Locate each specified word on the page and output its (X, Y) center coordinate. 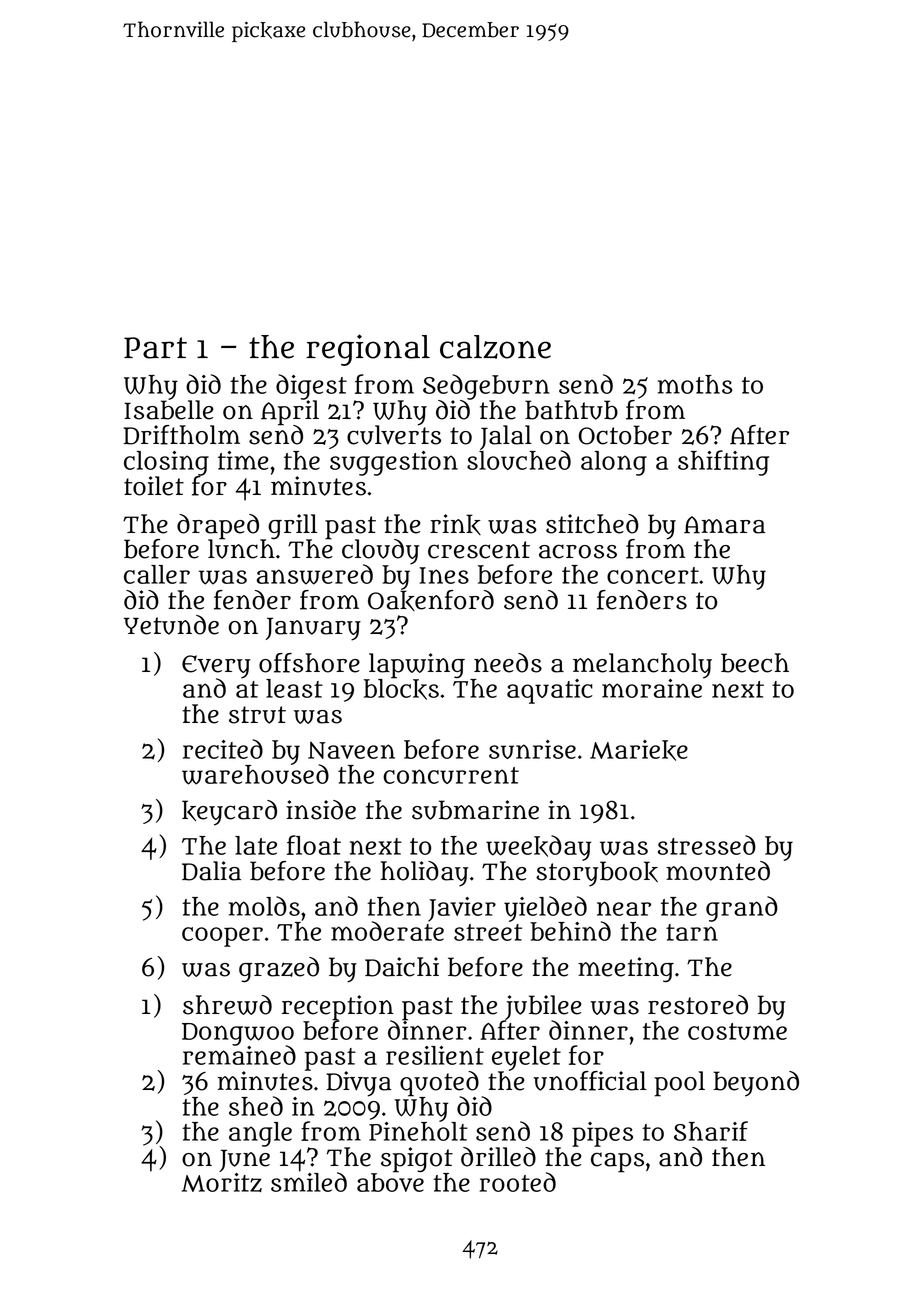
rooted (518, 1182)
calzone (495, 347)
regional (368, 350)
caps (617, 1162)
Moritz (222, 1182)
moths (695, 384)
